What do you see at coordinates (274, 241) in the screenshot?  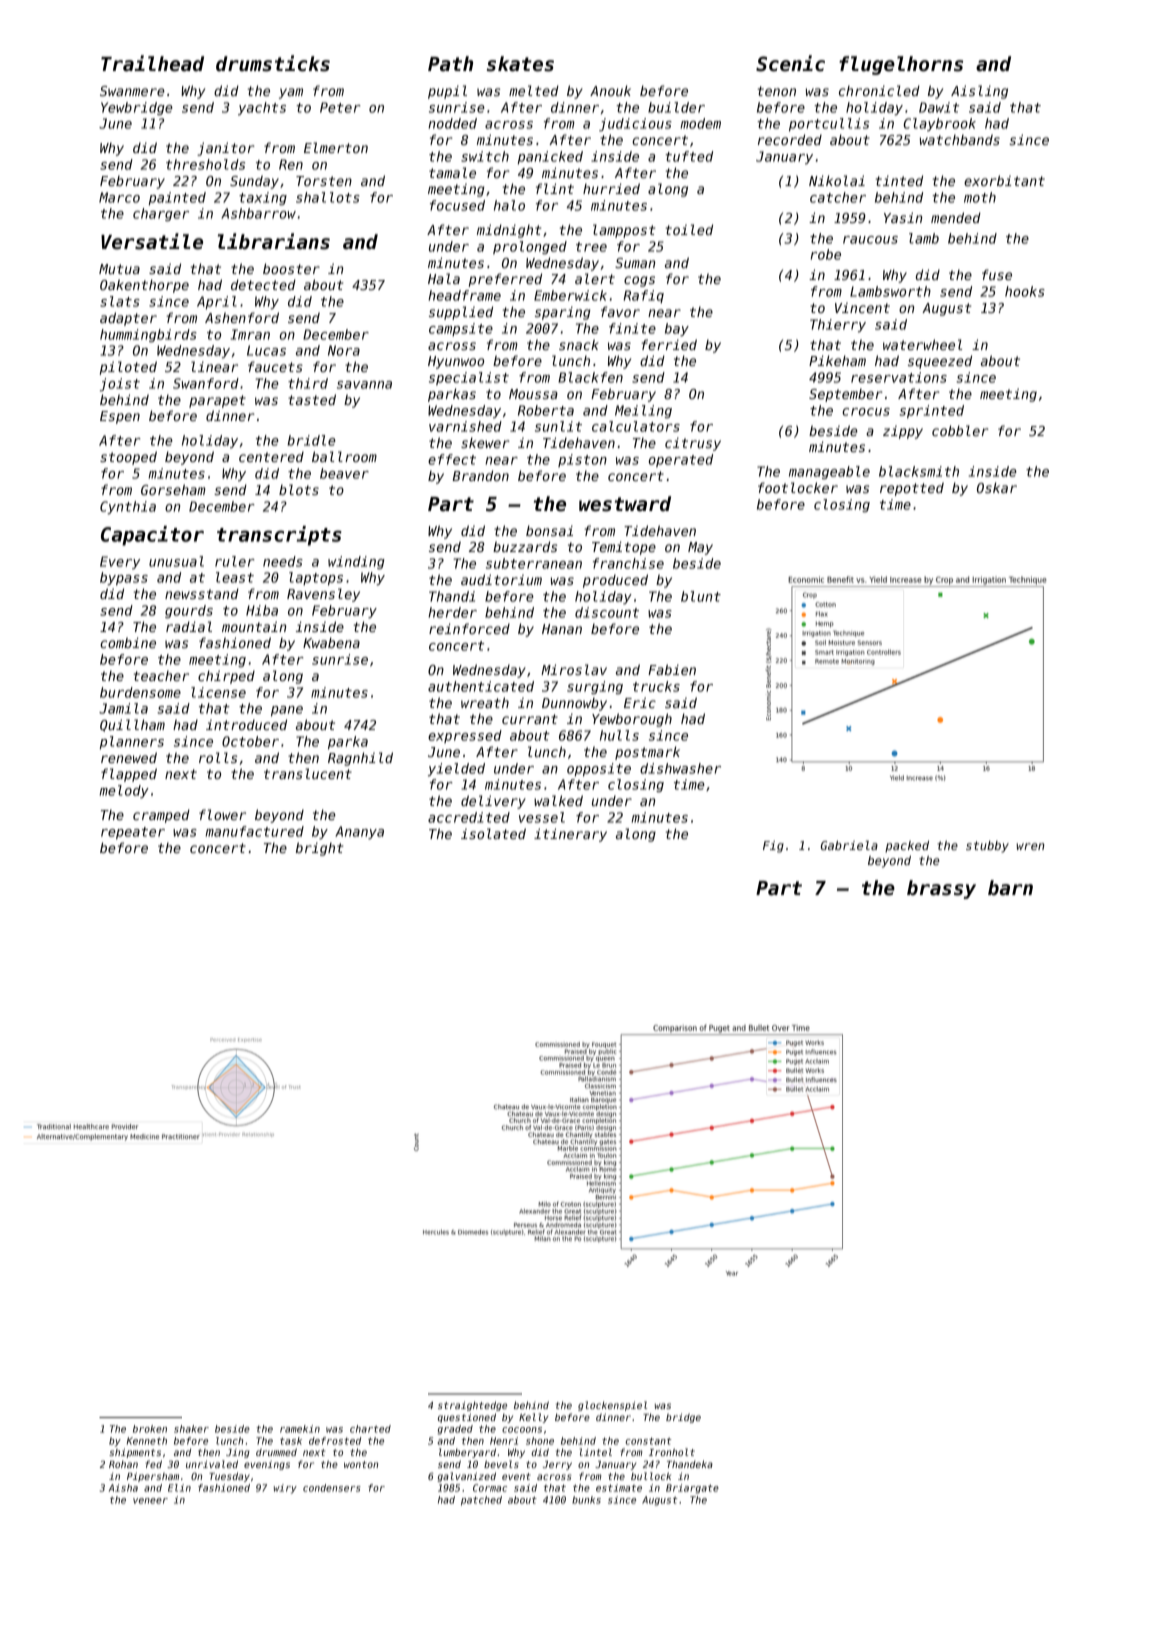 I see `librarians` at bounding box center [274, 241].
